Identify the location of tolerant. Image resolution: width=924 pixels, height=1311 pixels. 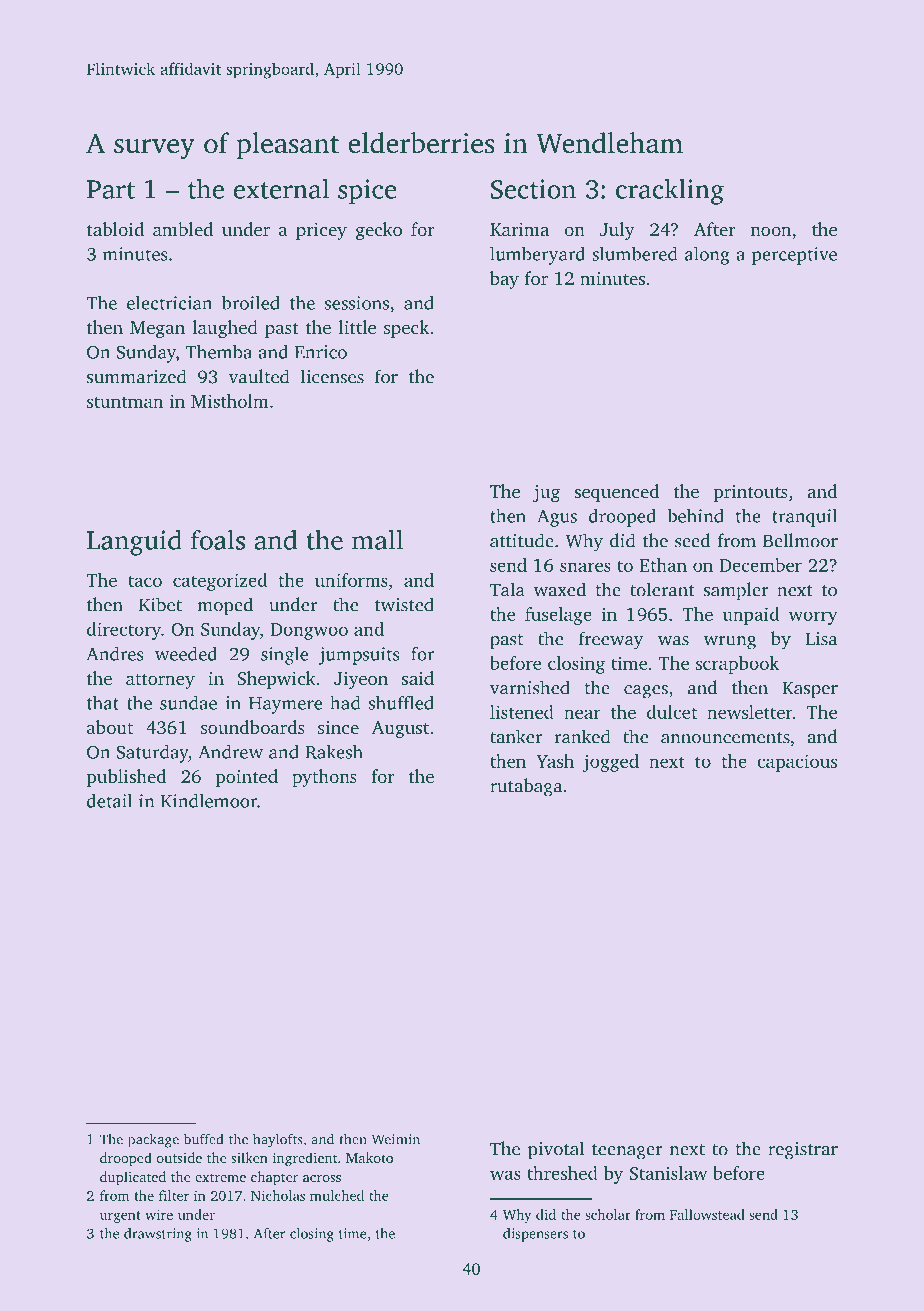
(662, 589).
